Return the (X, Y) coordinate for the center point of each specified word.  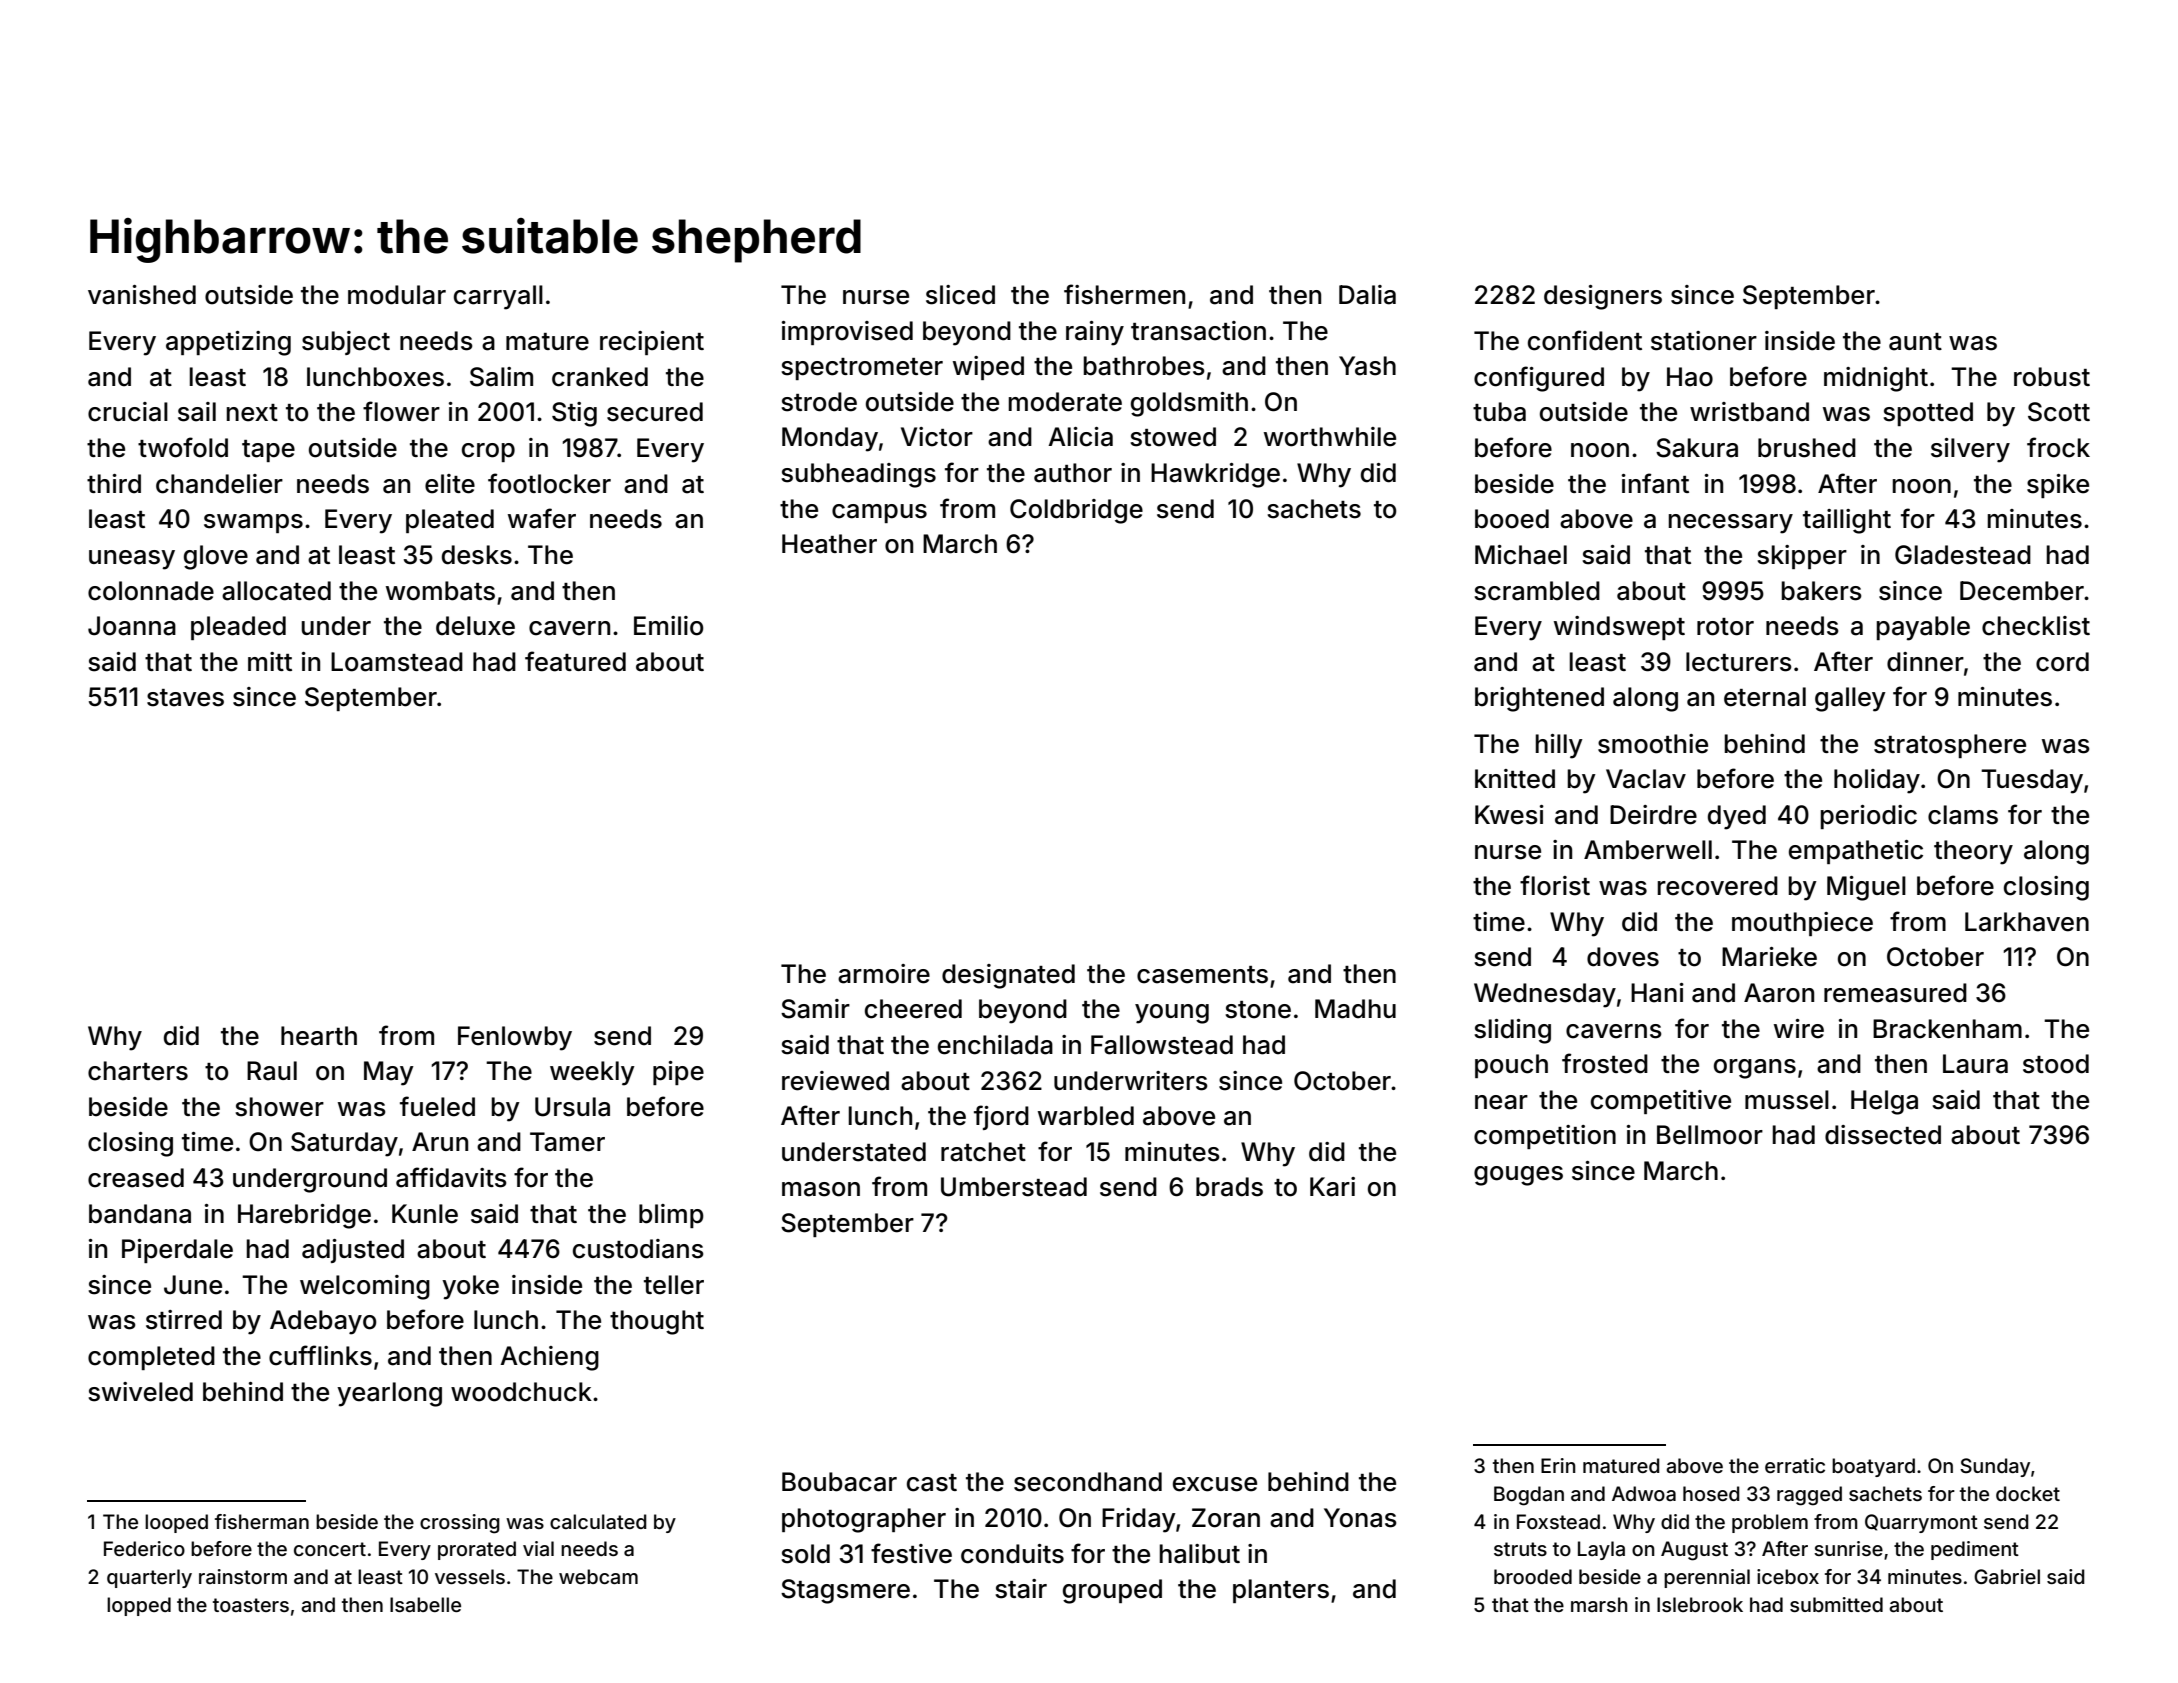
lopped (139, 1606)
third (114, 484)
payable (1923, 628)
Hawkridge (1215, 475)
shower (279, 1107)
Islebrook (1700, 1604)
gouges (1518, 1176)
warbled (1086, 1116)
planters (1281, 1591)
